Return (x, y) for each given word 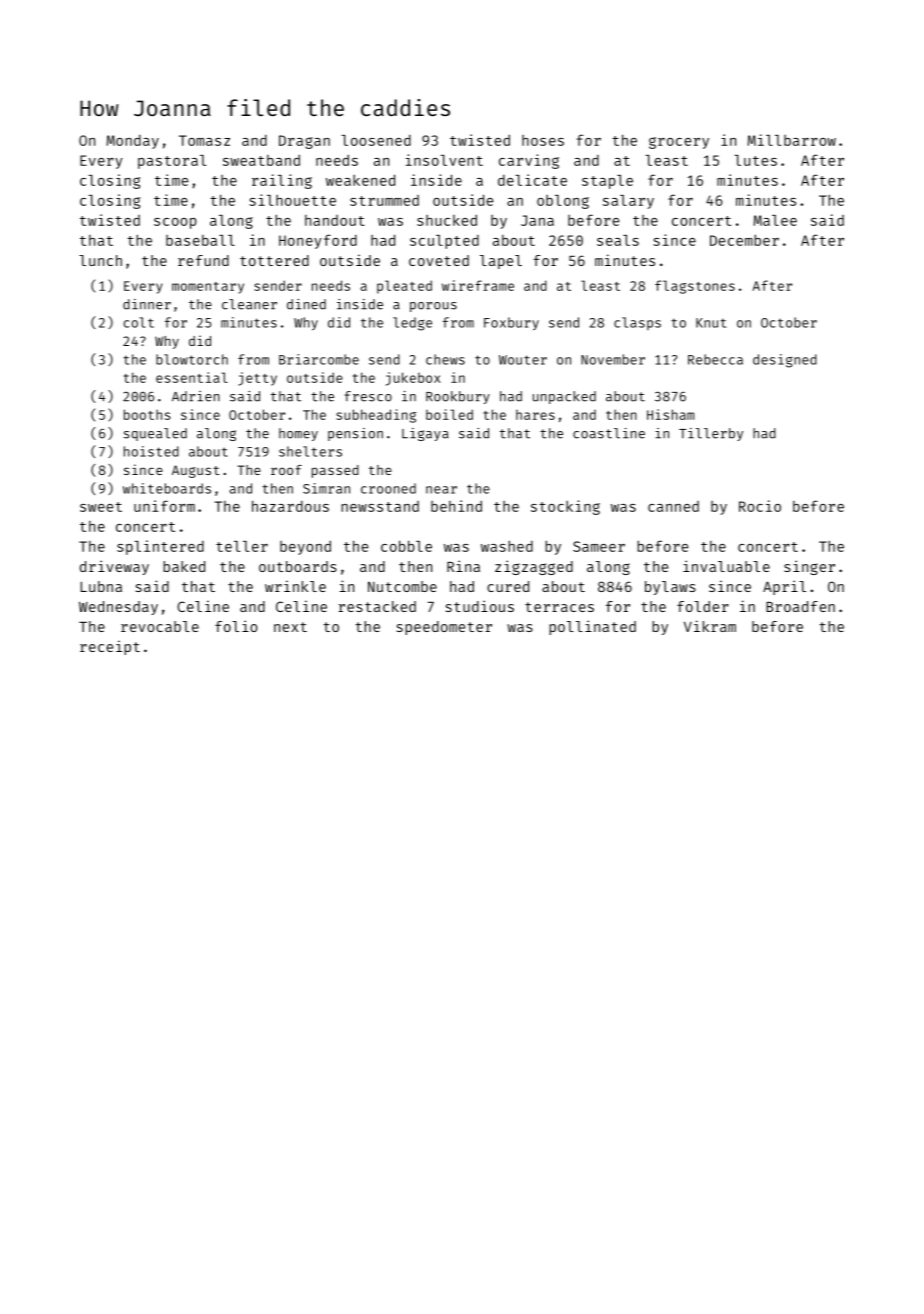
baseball (200, 240)
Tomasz (204, 140)
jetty (257, 379)
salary (628, 202)
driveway (114, 567)
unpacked (564, 397)
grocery (679, 143)
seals (618, 240)
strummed (384, 200)
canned (673, 506)
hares (535, 415)
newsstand (380, 506)
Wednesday (118, 608)
